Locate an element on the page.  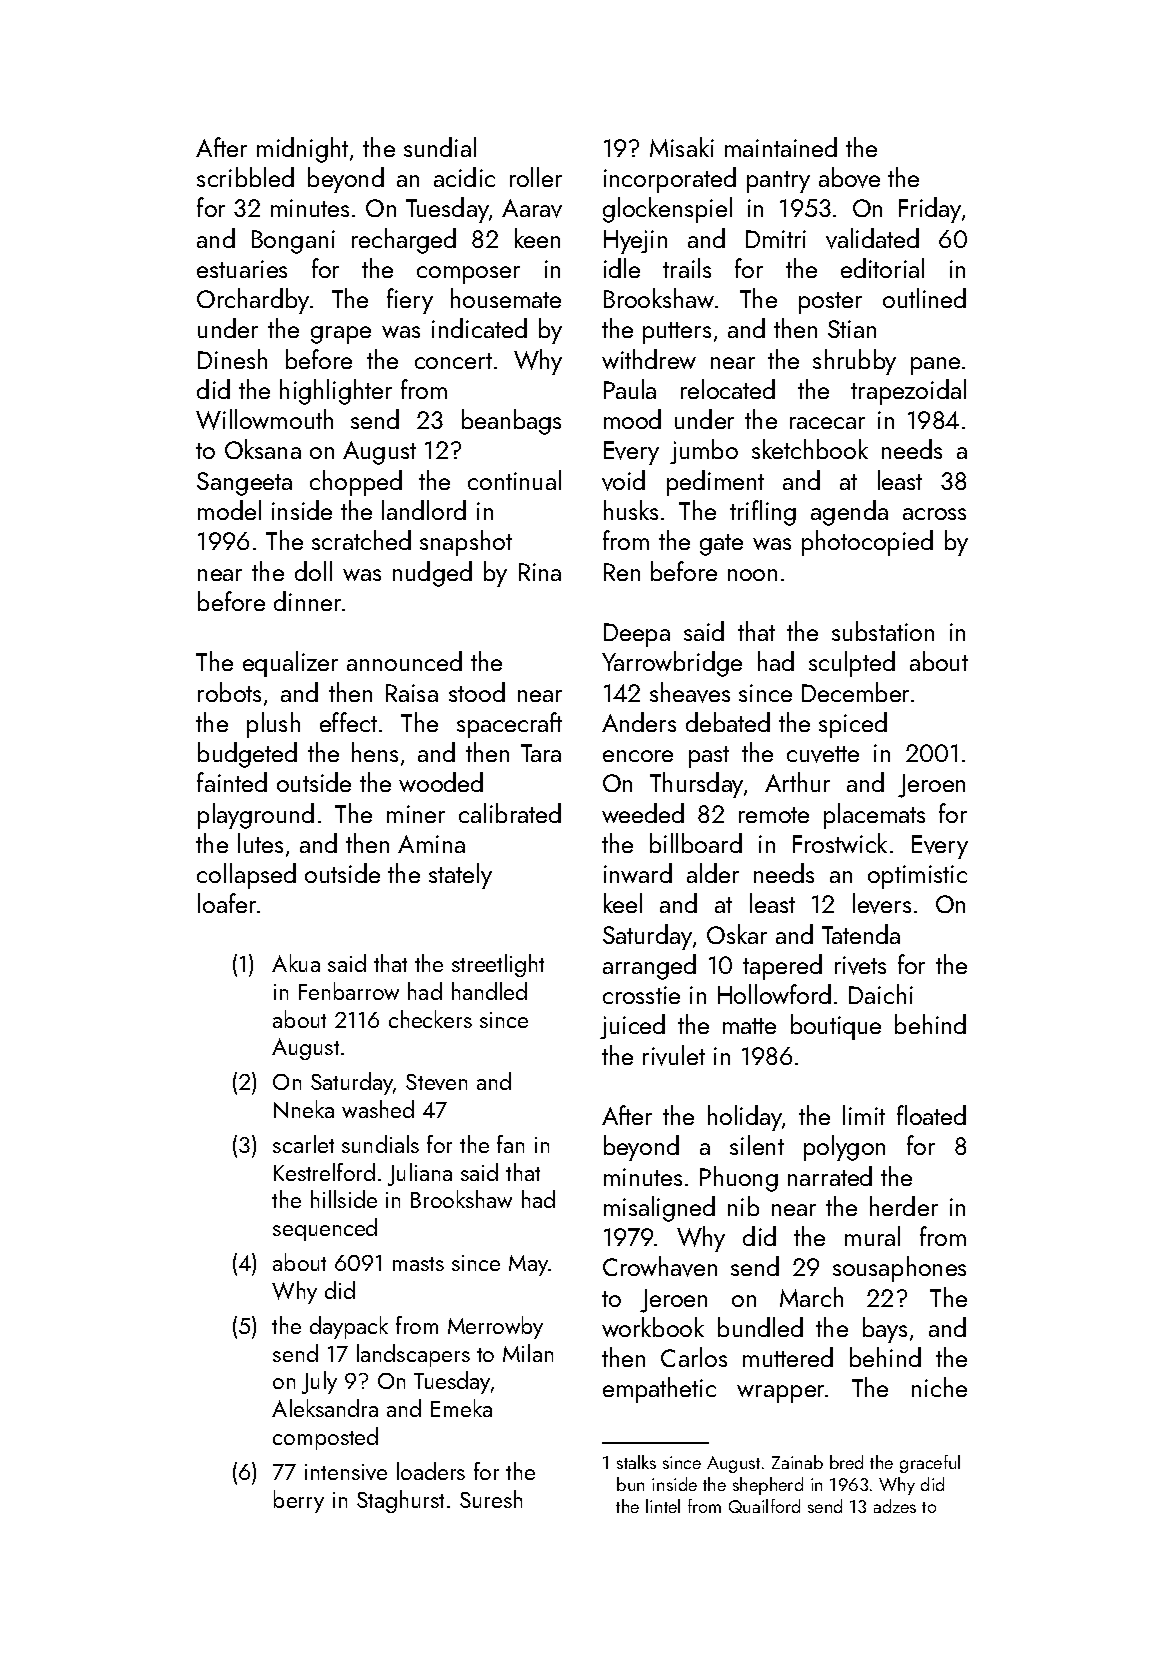
recharged is located at coordinates (404, 241).
